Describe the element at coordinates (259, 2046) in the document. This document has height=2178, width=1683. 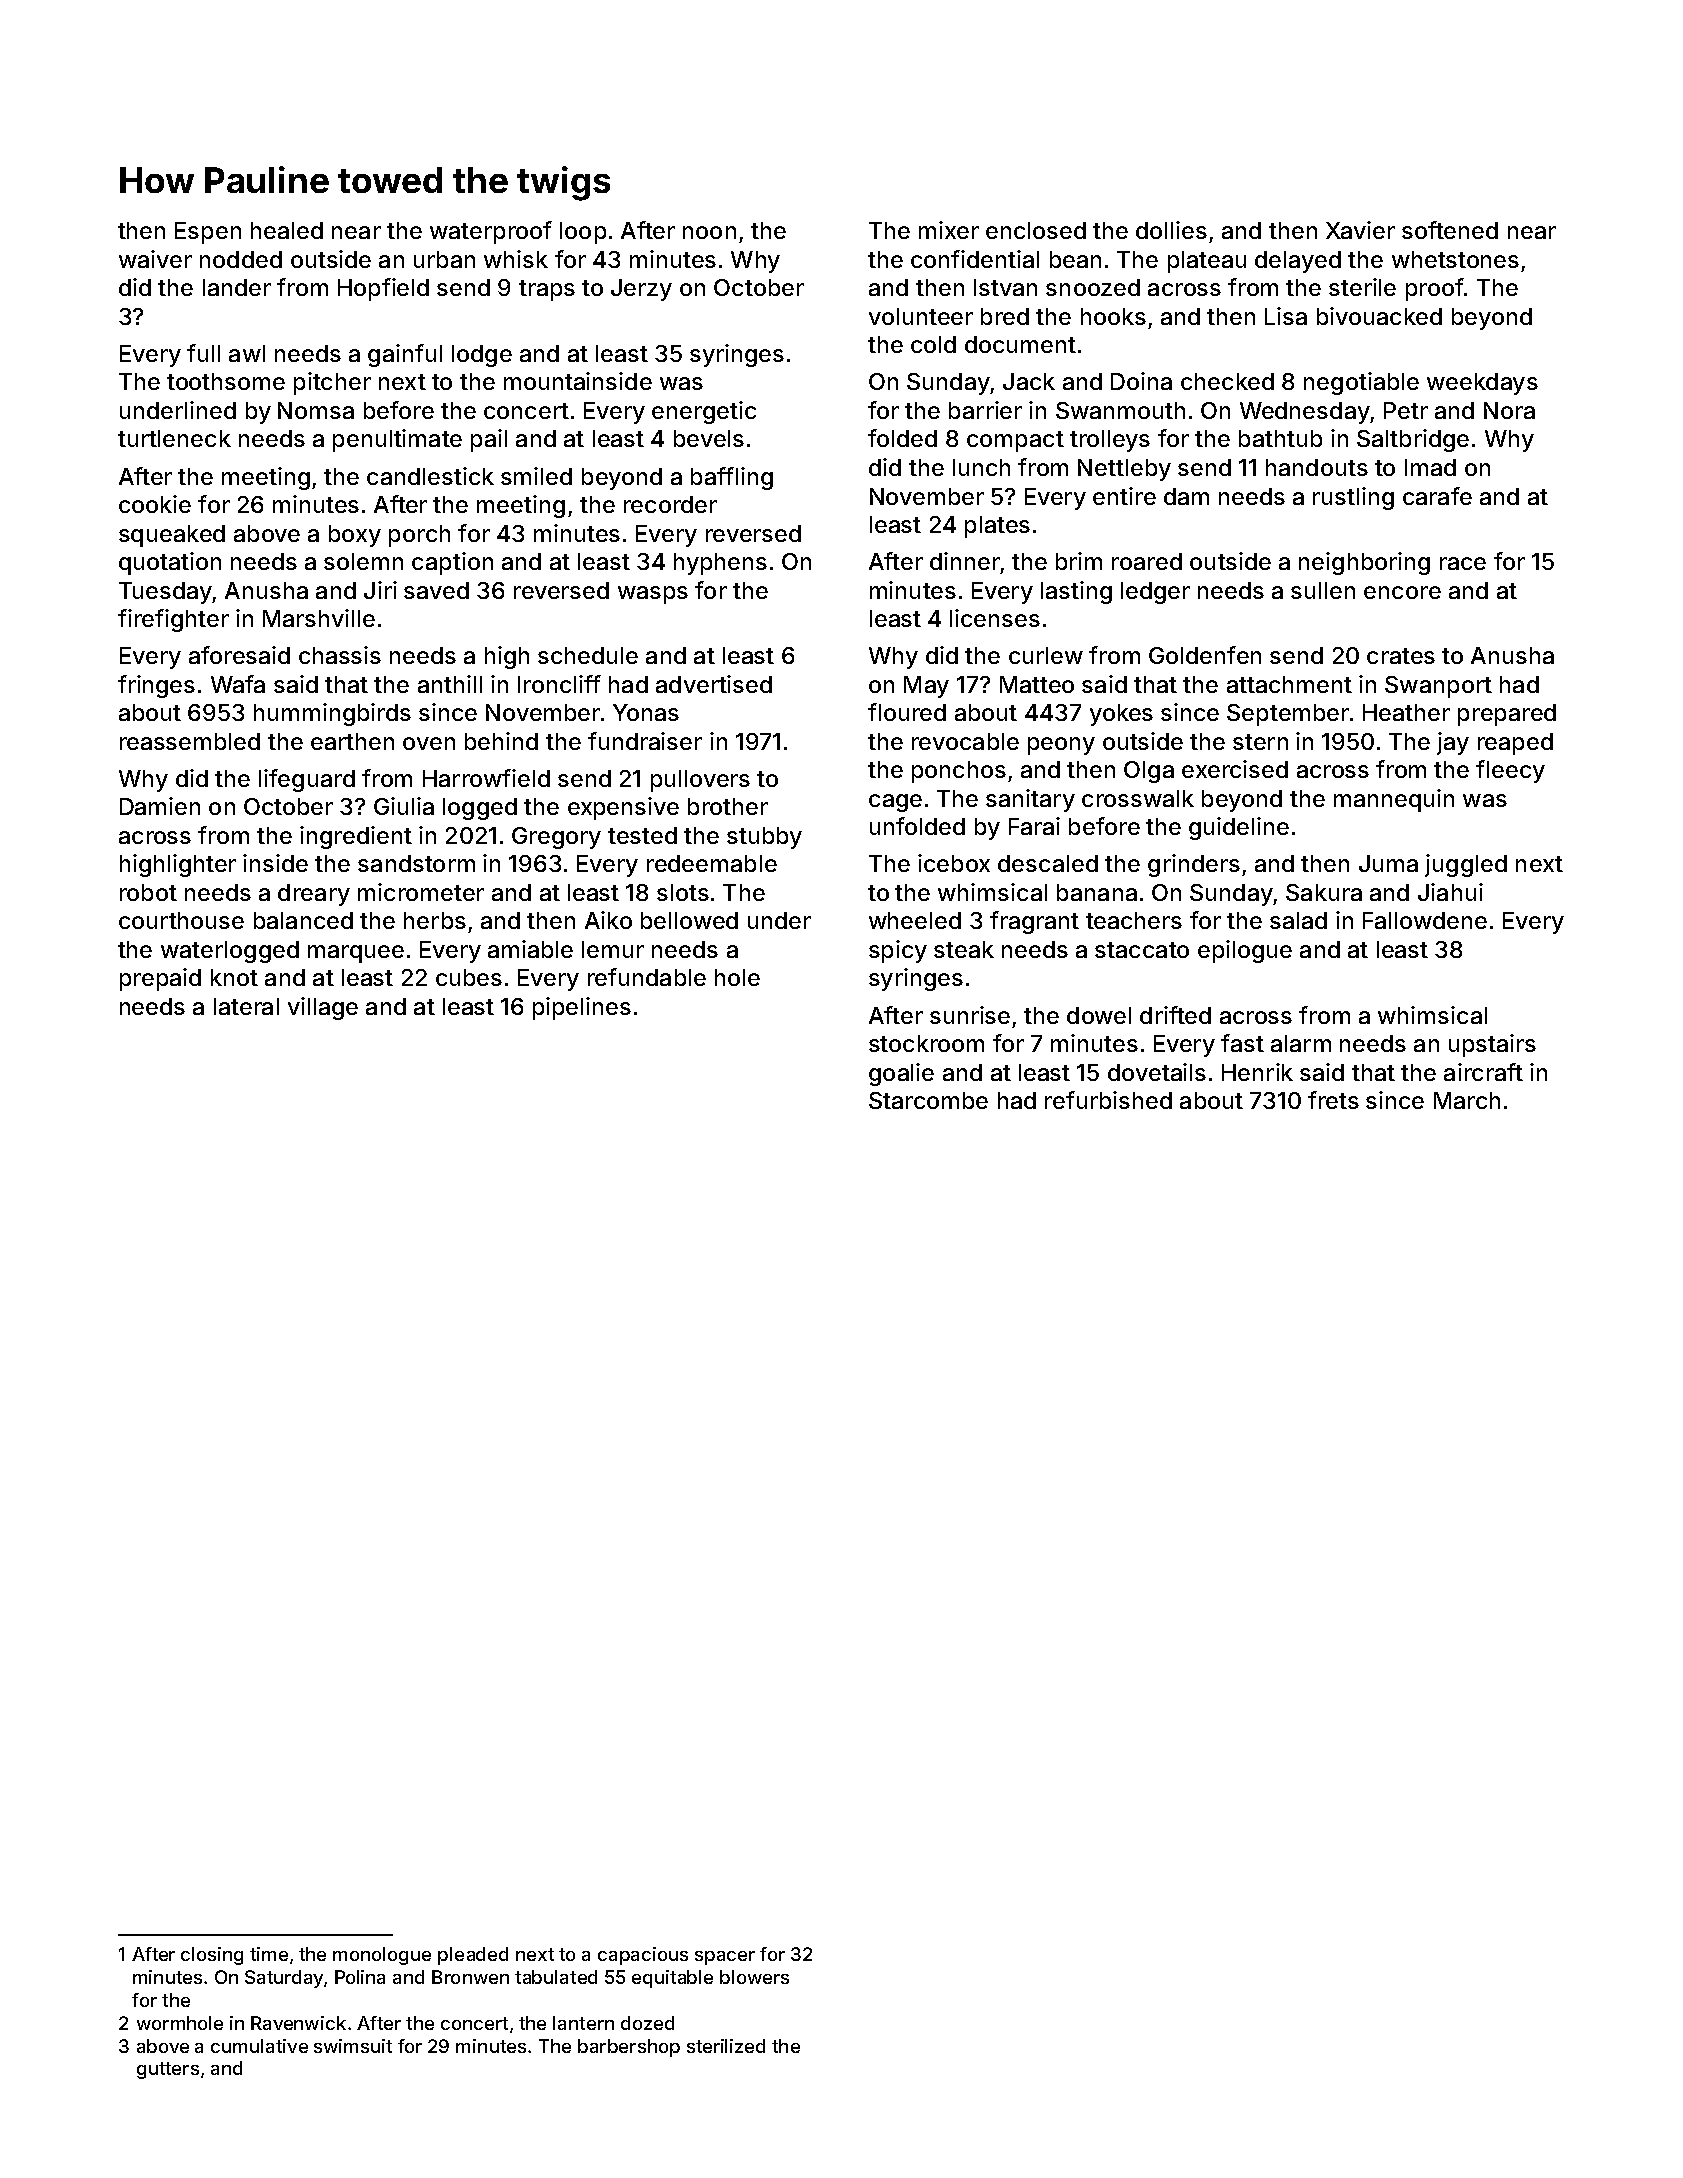
I see `cumulative` at that location.
